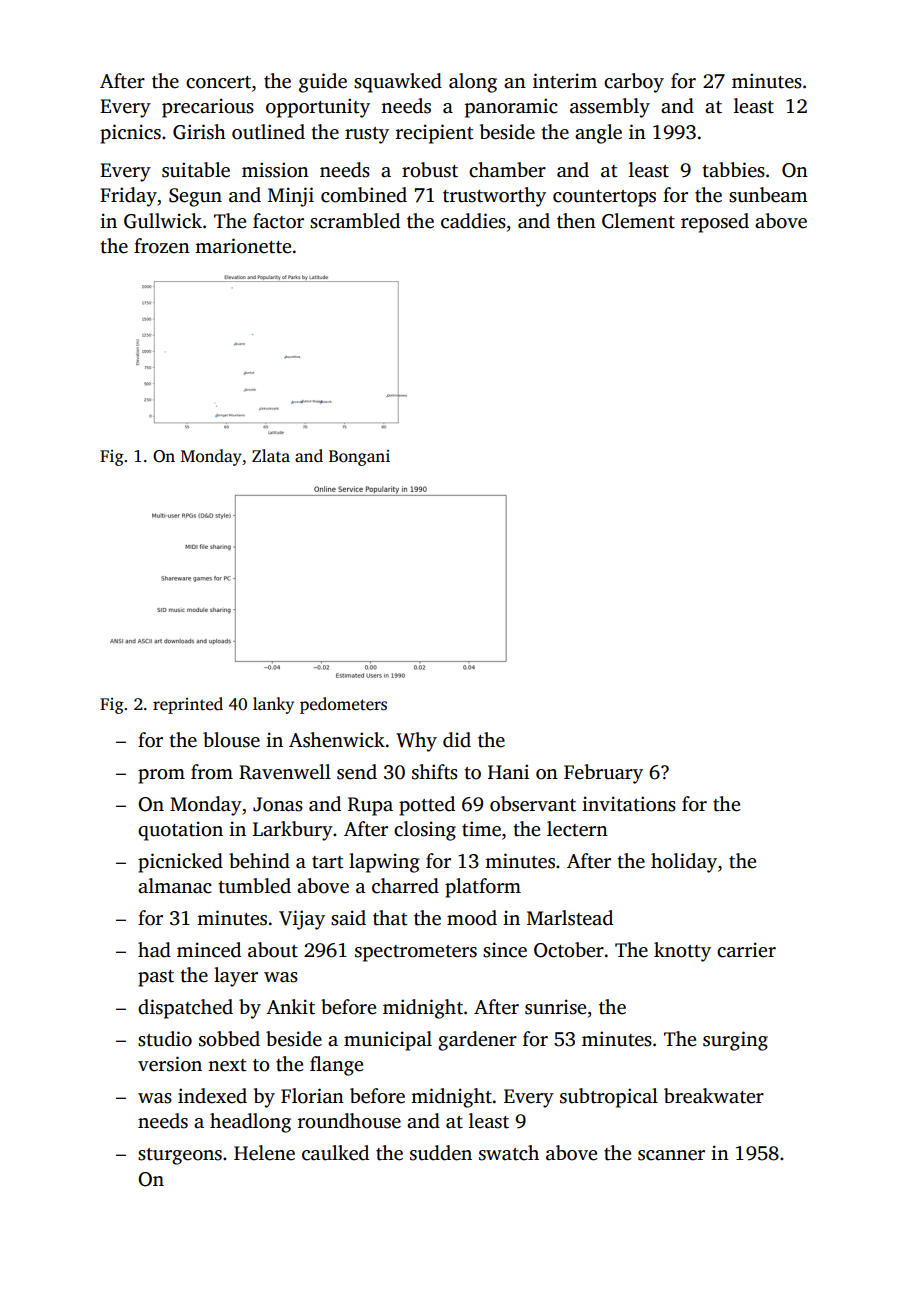 This screenshot has width=908, height=1316. I want to click on sturgeons, so click(180, 1156).
